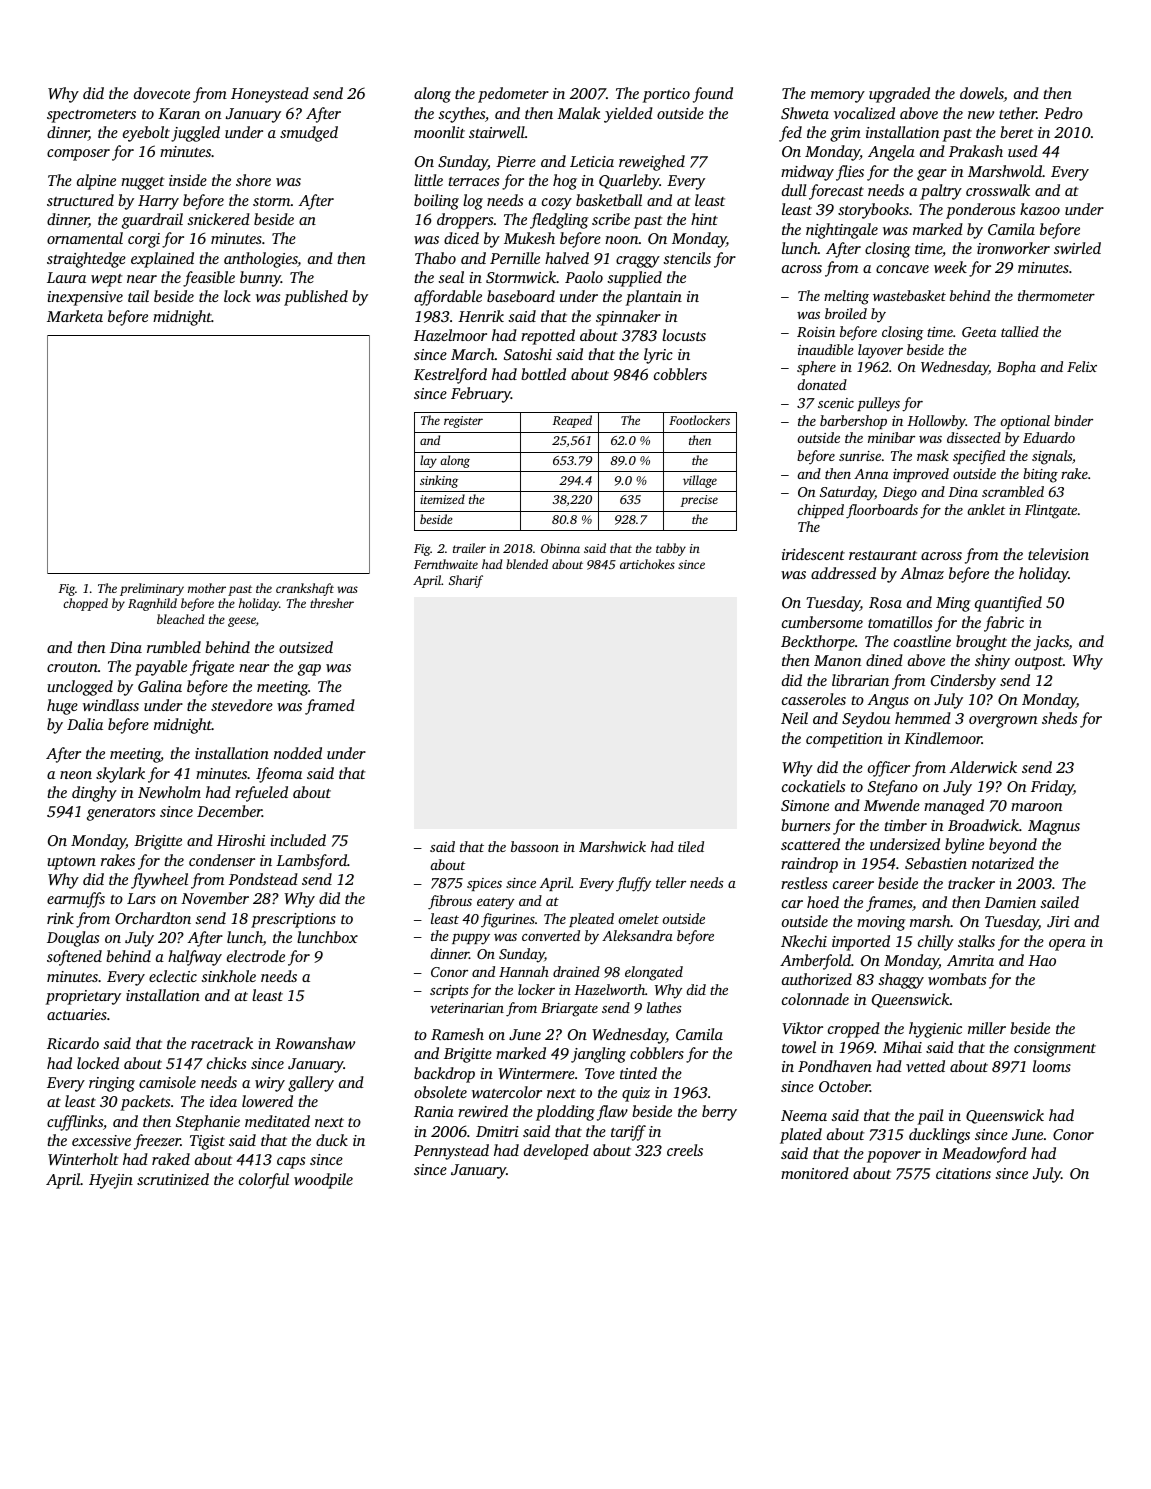 This screenshot has width=1151, height=1489. I want to click on crankshaft, so click(305, 589).
